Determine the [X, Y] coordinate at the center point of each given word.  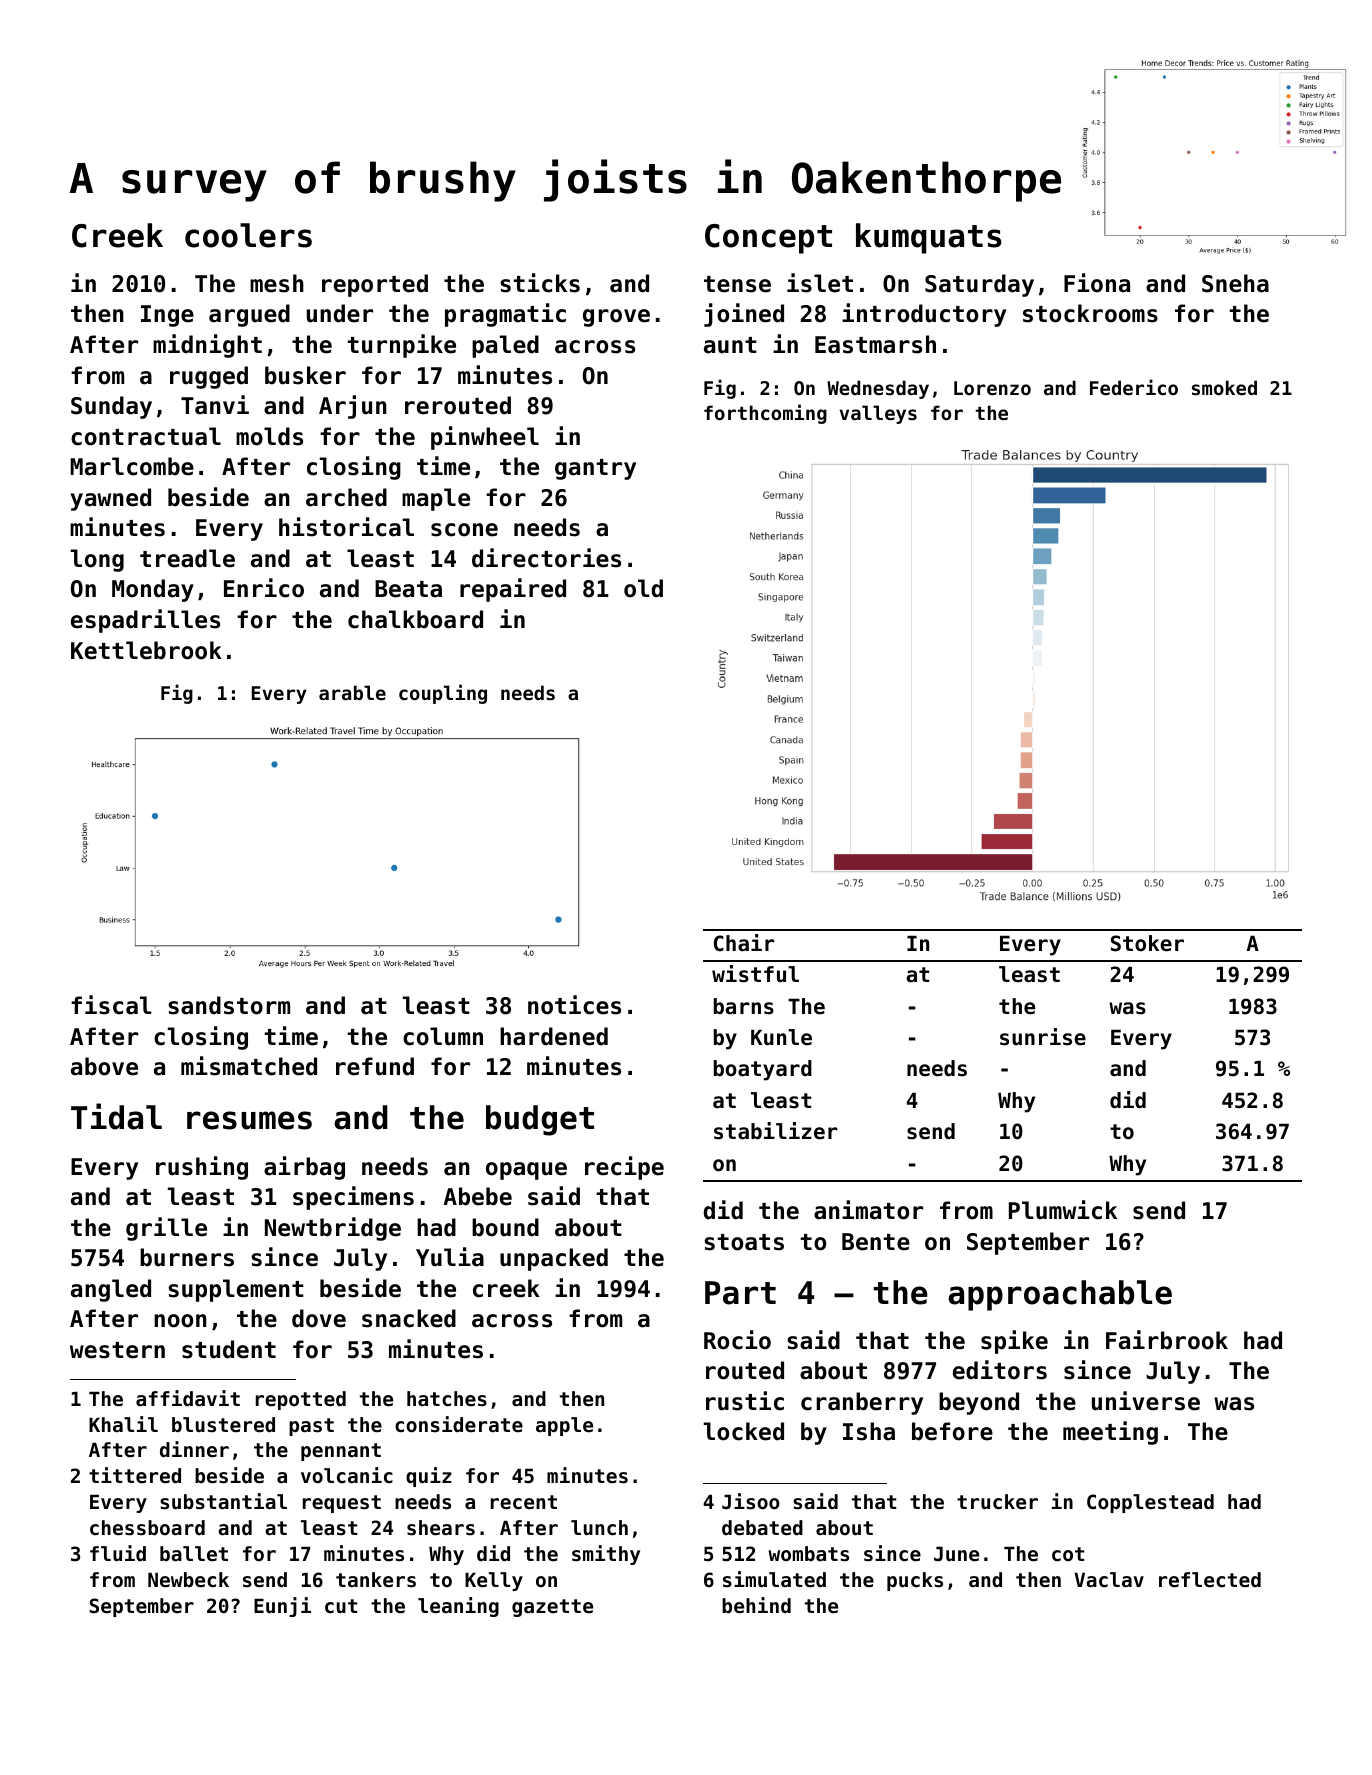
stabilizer [776, 1131]
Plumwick [1063, 1210]
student [229, 1349]
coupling [443, 694]
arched [346, 497]
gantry [595, 469]
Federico [1134, 387]
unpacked [554, 1259]
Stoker [1147, 943]
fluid [118, 1553]
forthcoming [765, 414]
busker [305, 375]
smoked [1224, 387]
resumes [249, 1120]
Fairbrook [1167, 1340]
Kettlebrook [146, 650]
